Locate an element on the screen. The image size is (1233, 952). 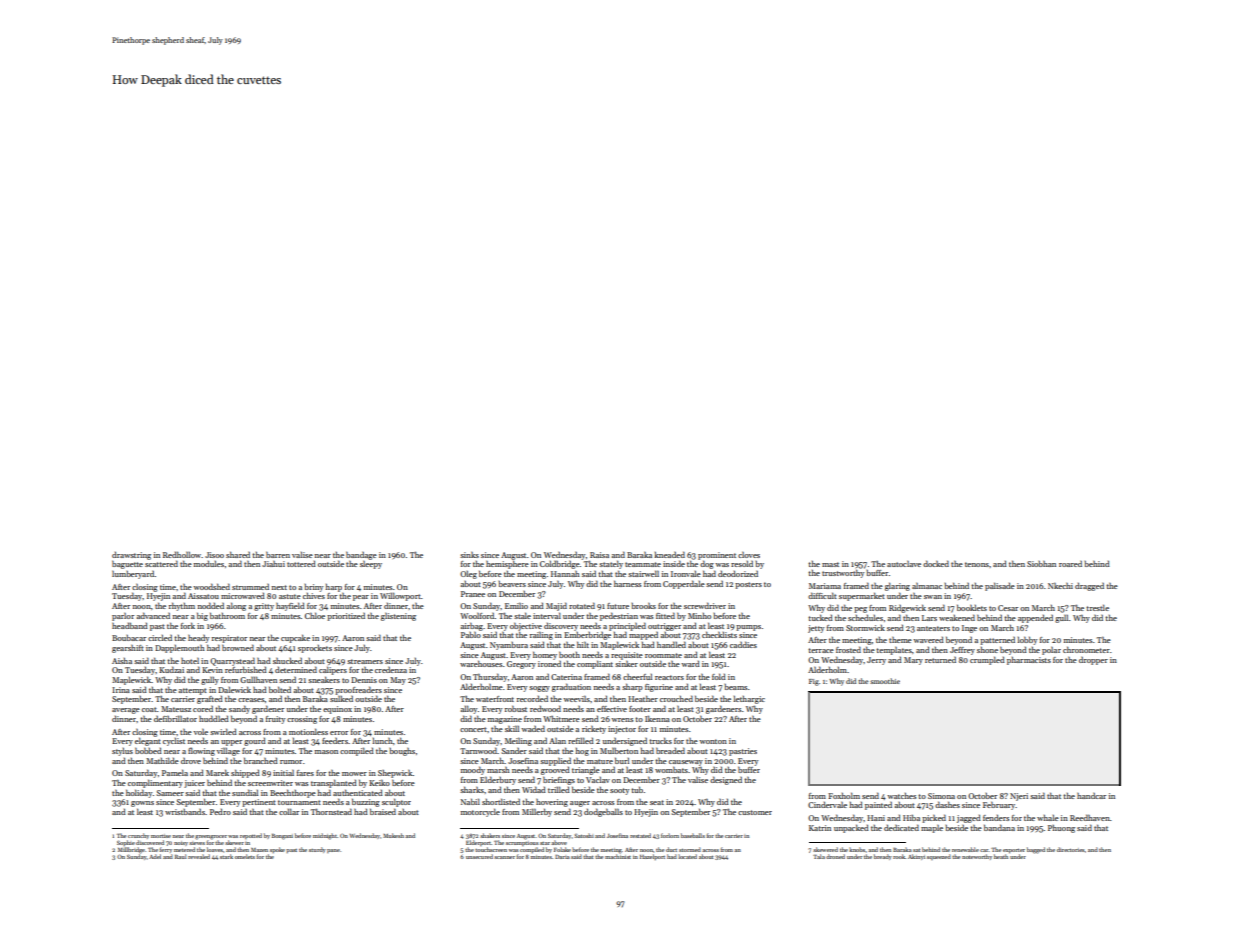
lethargic is located at coordinates (749, 700).
